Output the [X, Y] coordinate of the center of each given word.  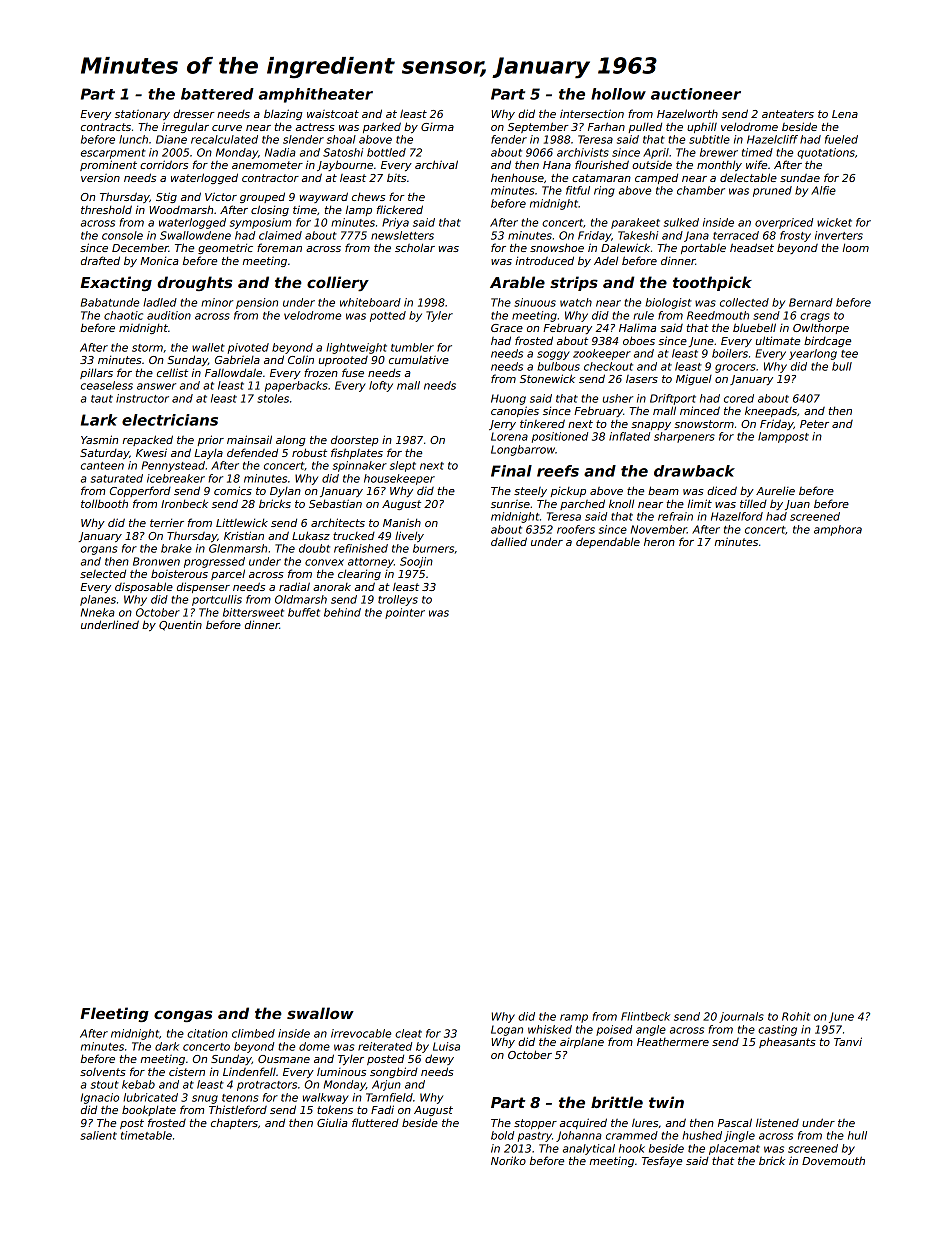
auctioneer [696, 94]
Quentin [180, 625]
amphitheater [316, 95]
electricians [170, 420]
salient [98, 1135]
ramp [574, 1018]
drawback [694, 471]
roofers [576, 529]
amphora [838, 530]
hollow [618, 94]
